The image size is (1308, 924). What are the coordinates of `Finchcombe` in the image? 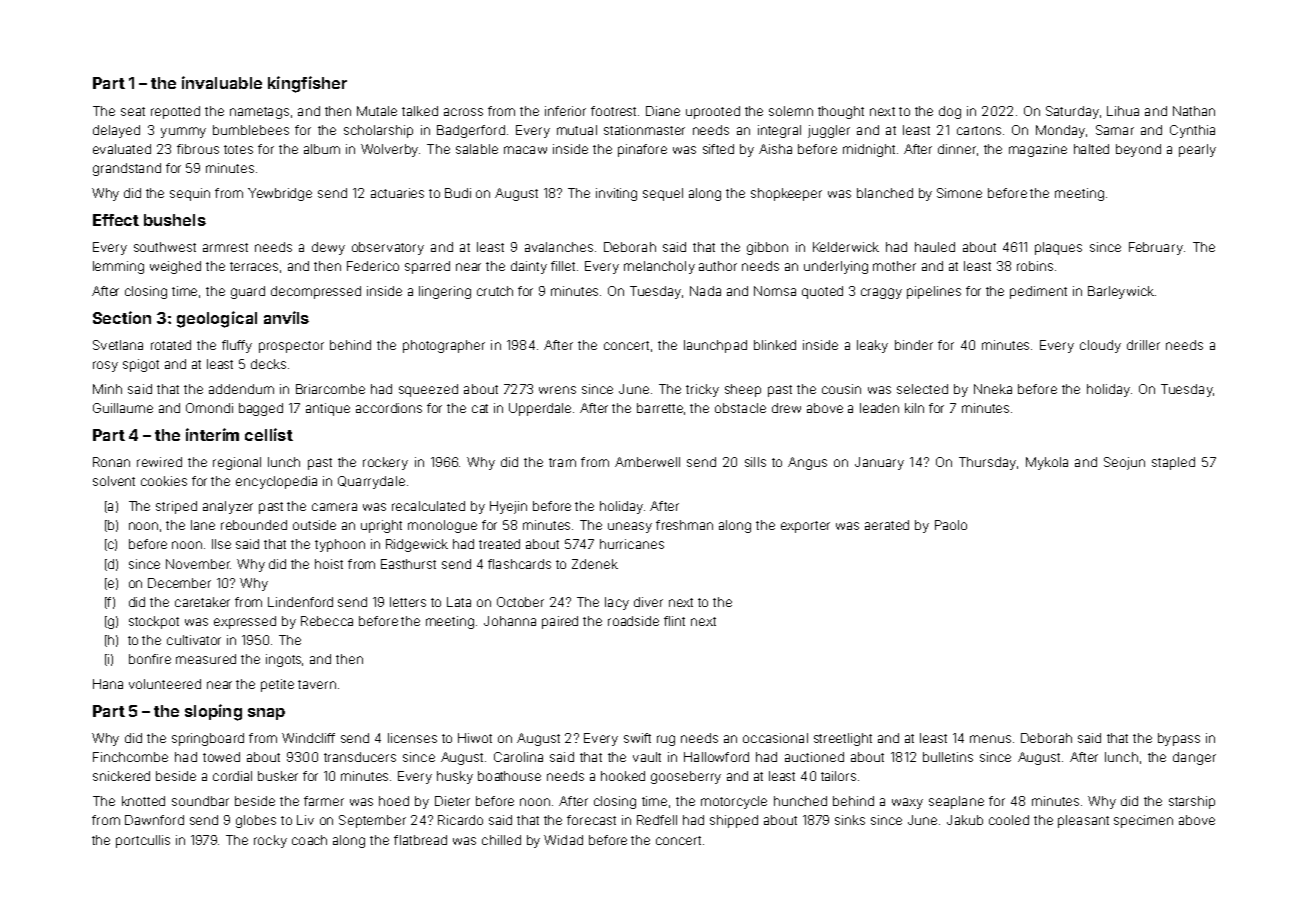 It's located at (130, 757).
